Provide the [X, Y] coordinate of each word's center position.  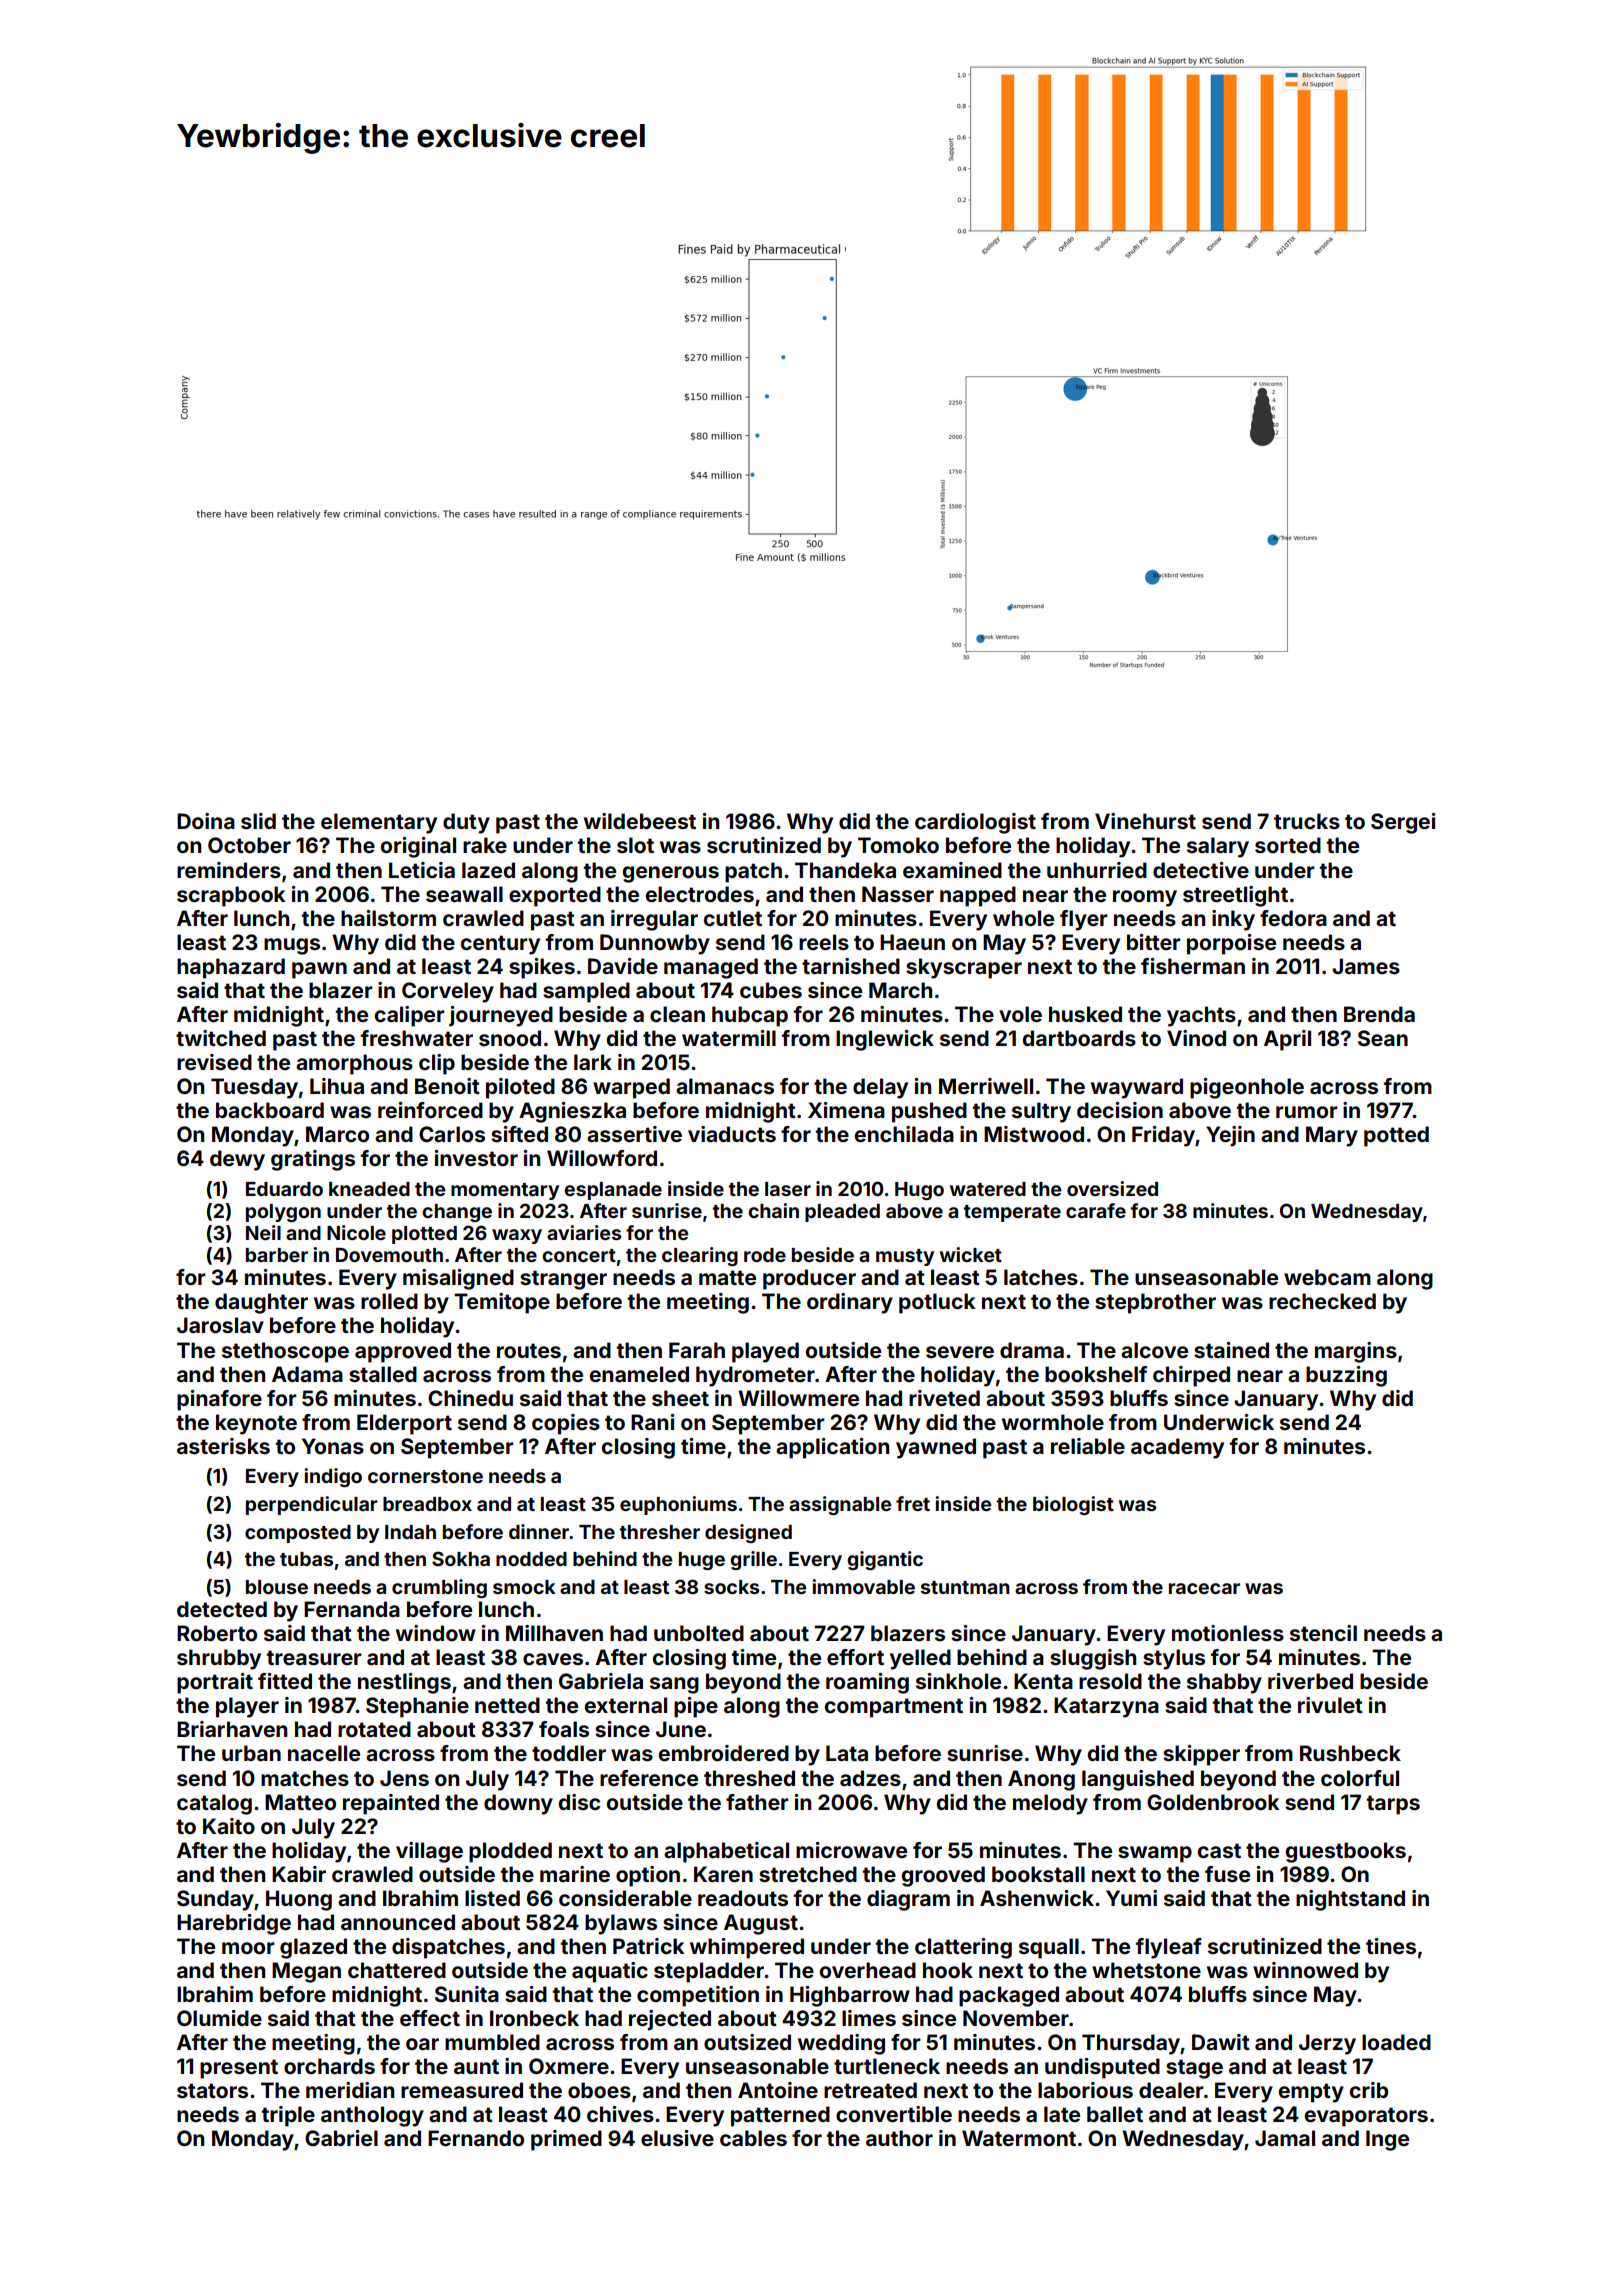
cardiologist [975, 823]
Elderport [404, 1424]
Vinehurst [1145, 821]
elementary [379, 823]
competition [698, 1996]
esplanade [613, 1191]
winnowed [1305, 1970]
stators [212, 2090]
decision [1120, 1110]
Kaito [229, 1826]
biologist [1073, 1505]
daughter [261, 1303]
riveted [944, 1398]
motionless [1228, 1633]
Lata [847, 1753]
